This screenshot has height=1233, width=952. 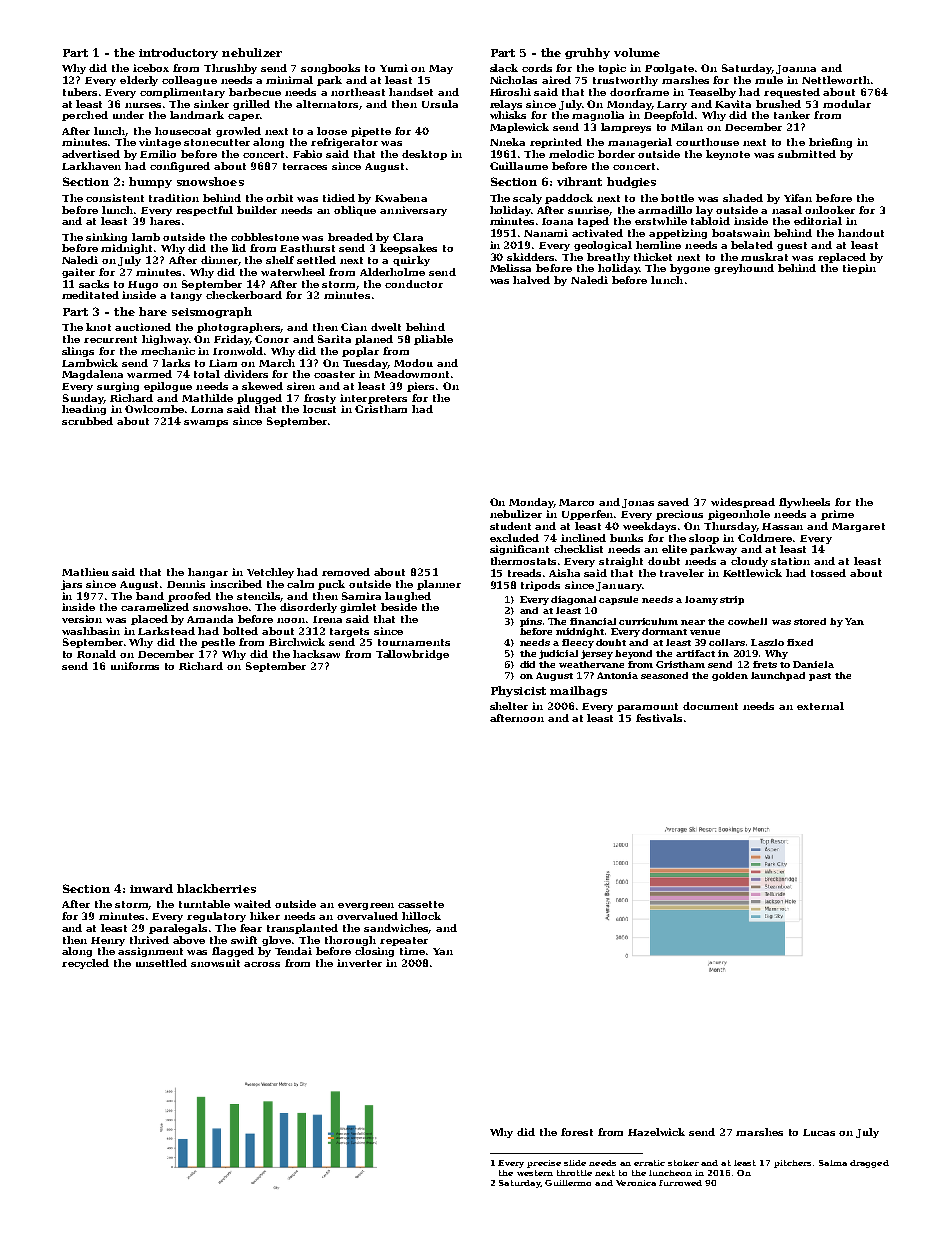 What do you see at coordinates (509, 706) in the screenshot?
I see `shelter` at bounding box center [509, 706].
